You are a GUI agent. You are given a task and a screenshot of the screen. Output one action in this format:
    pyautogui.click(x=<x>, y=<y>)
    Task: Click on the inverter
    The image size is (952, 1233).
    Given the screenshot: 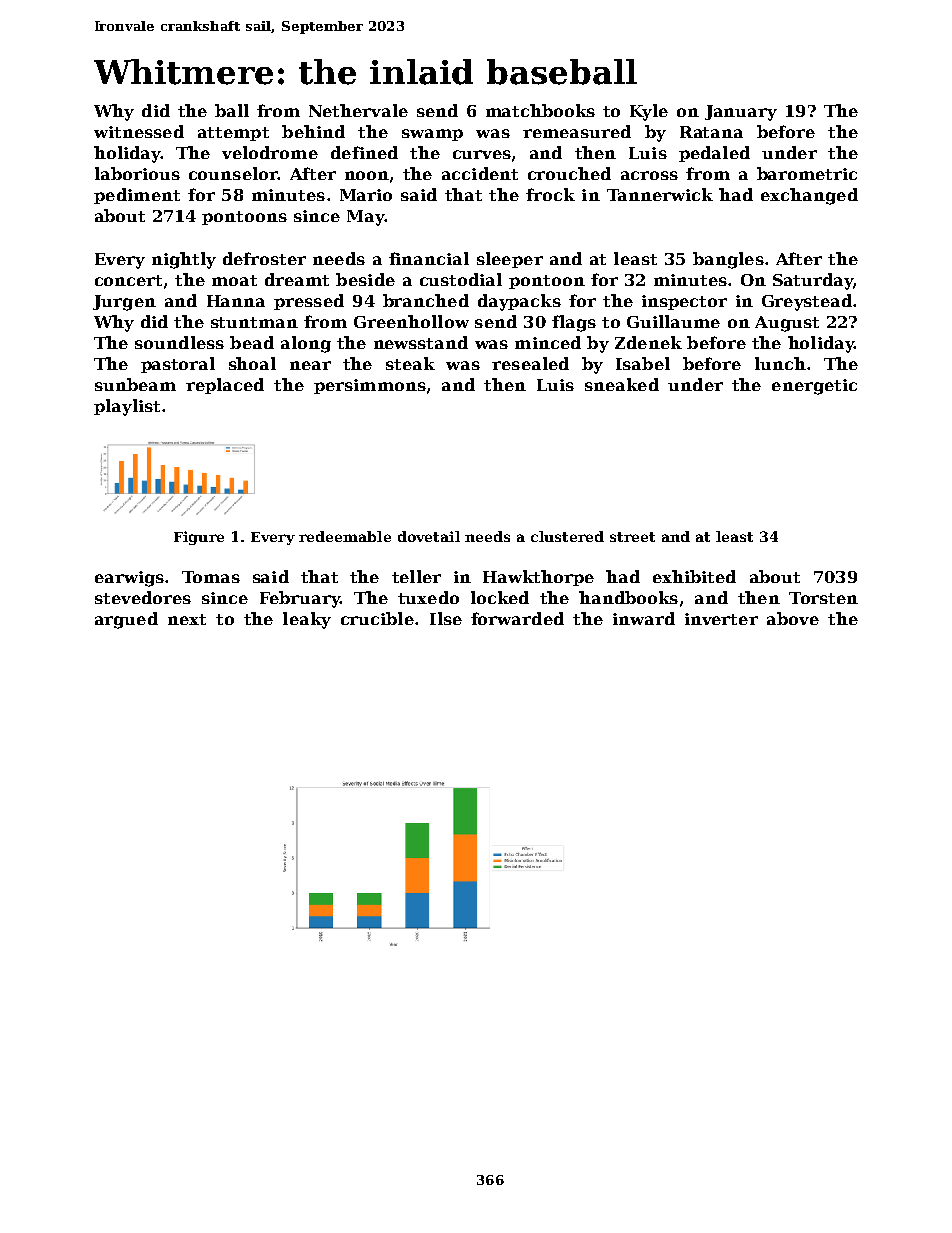 What is the action you would take?
    pyautogui.click(x=721, y=619)
